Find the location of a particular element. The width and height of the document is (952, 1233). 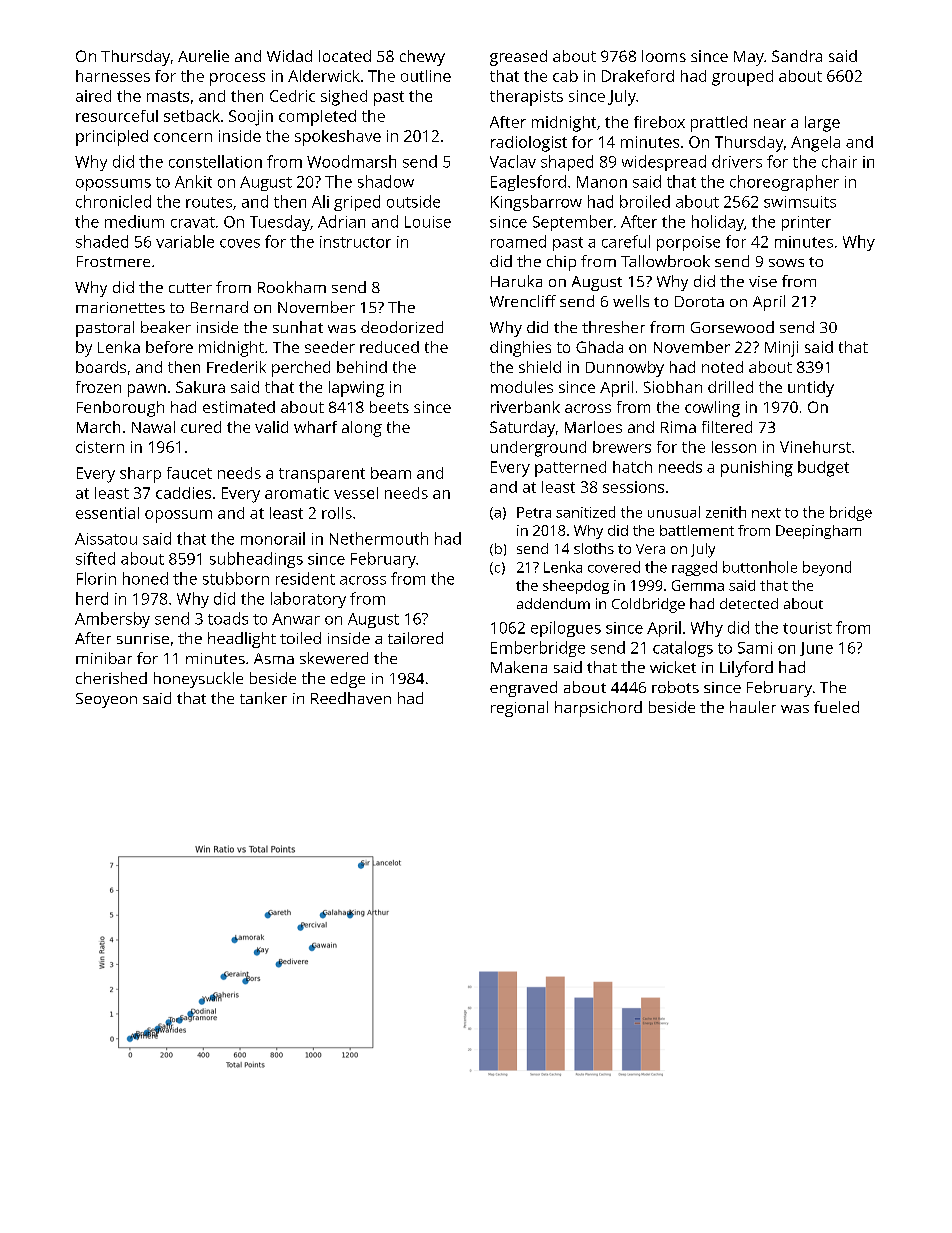

Aurelie is located at coordinates (203, 56).
